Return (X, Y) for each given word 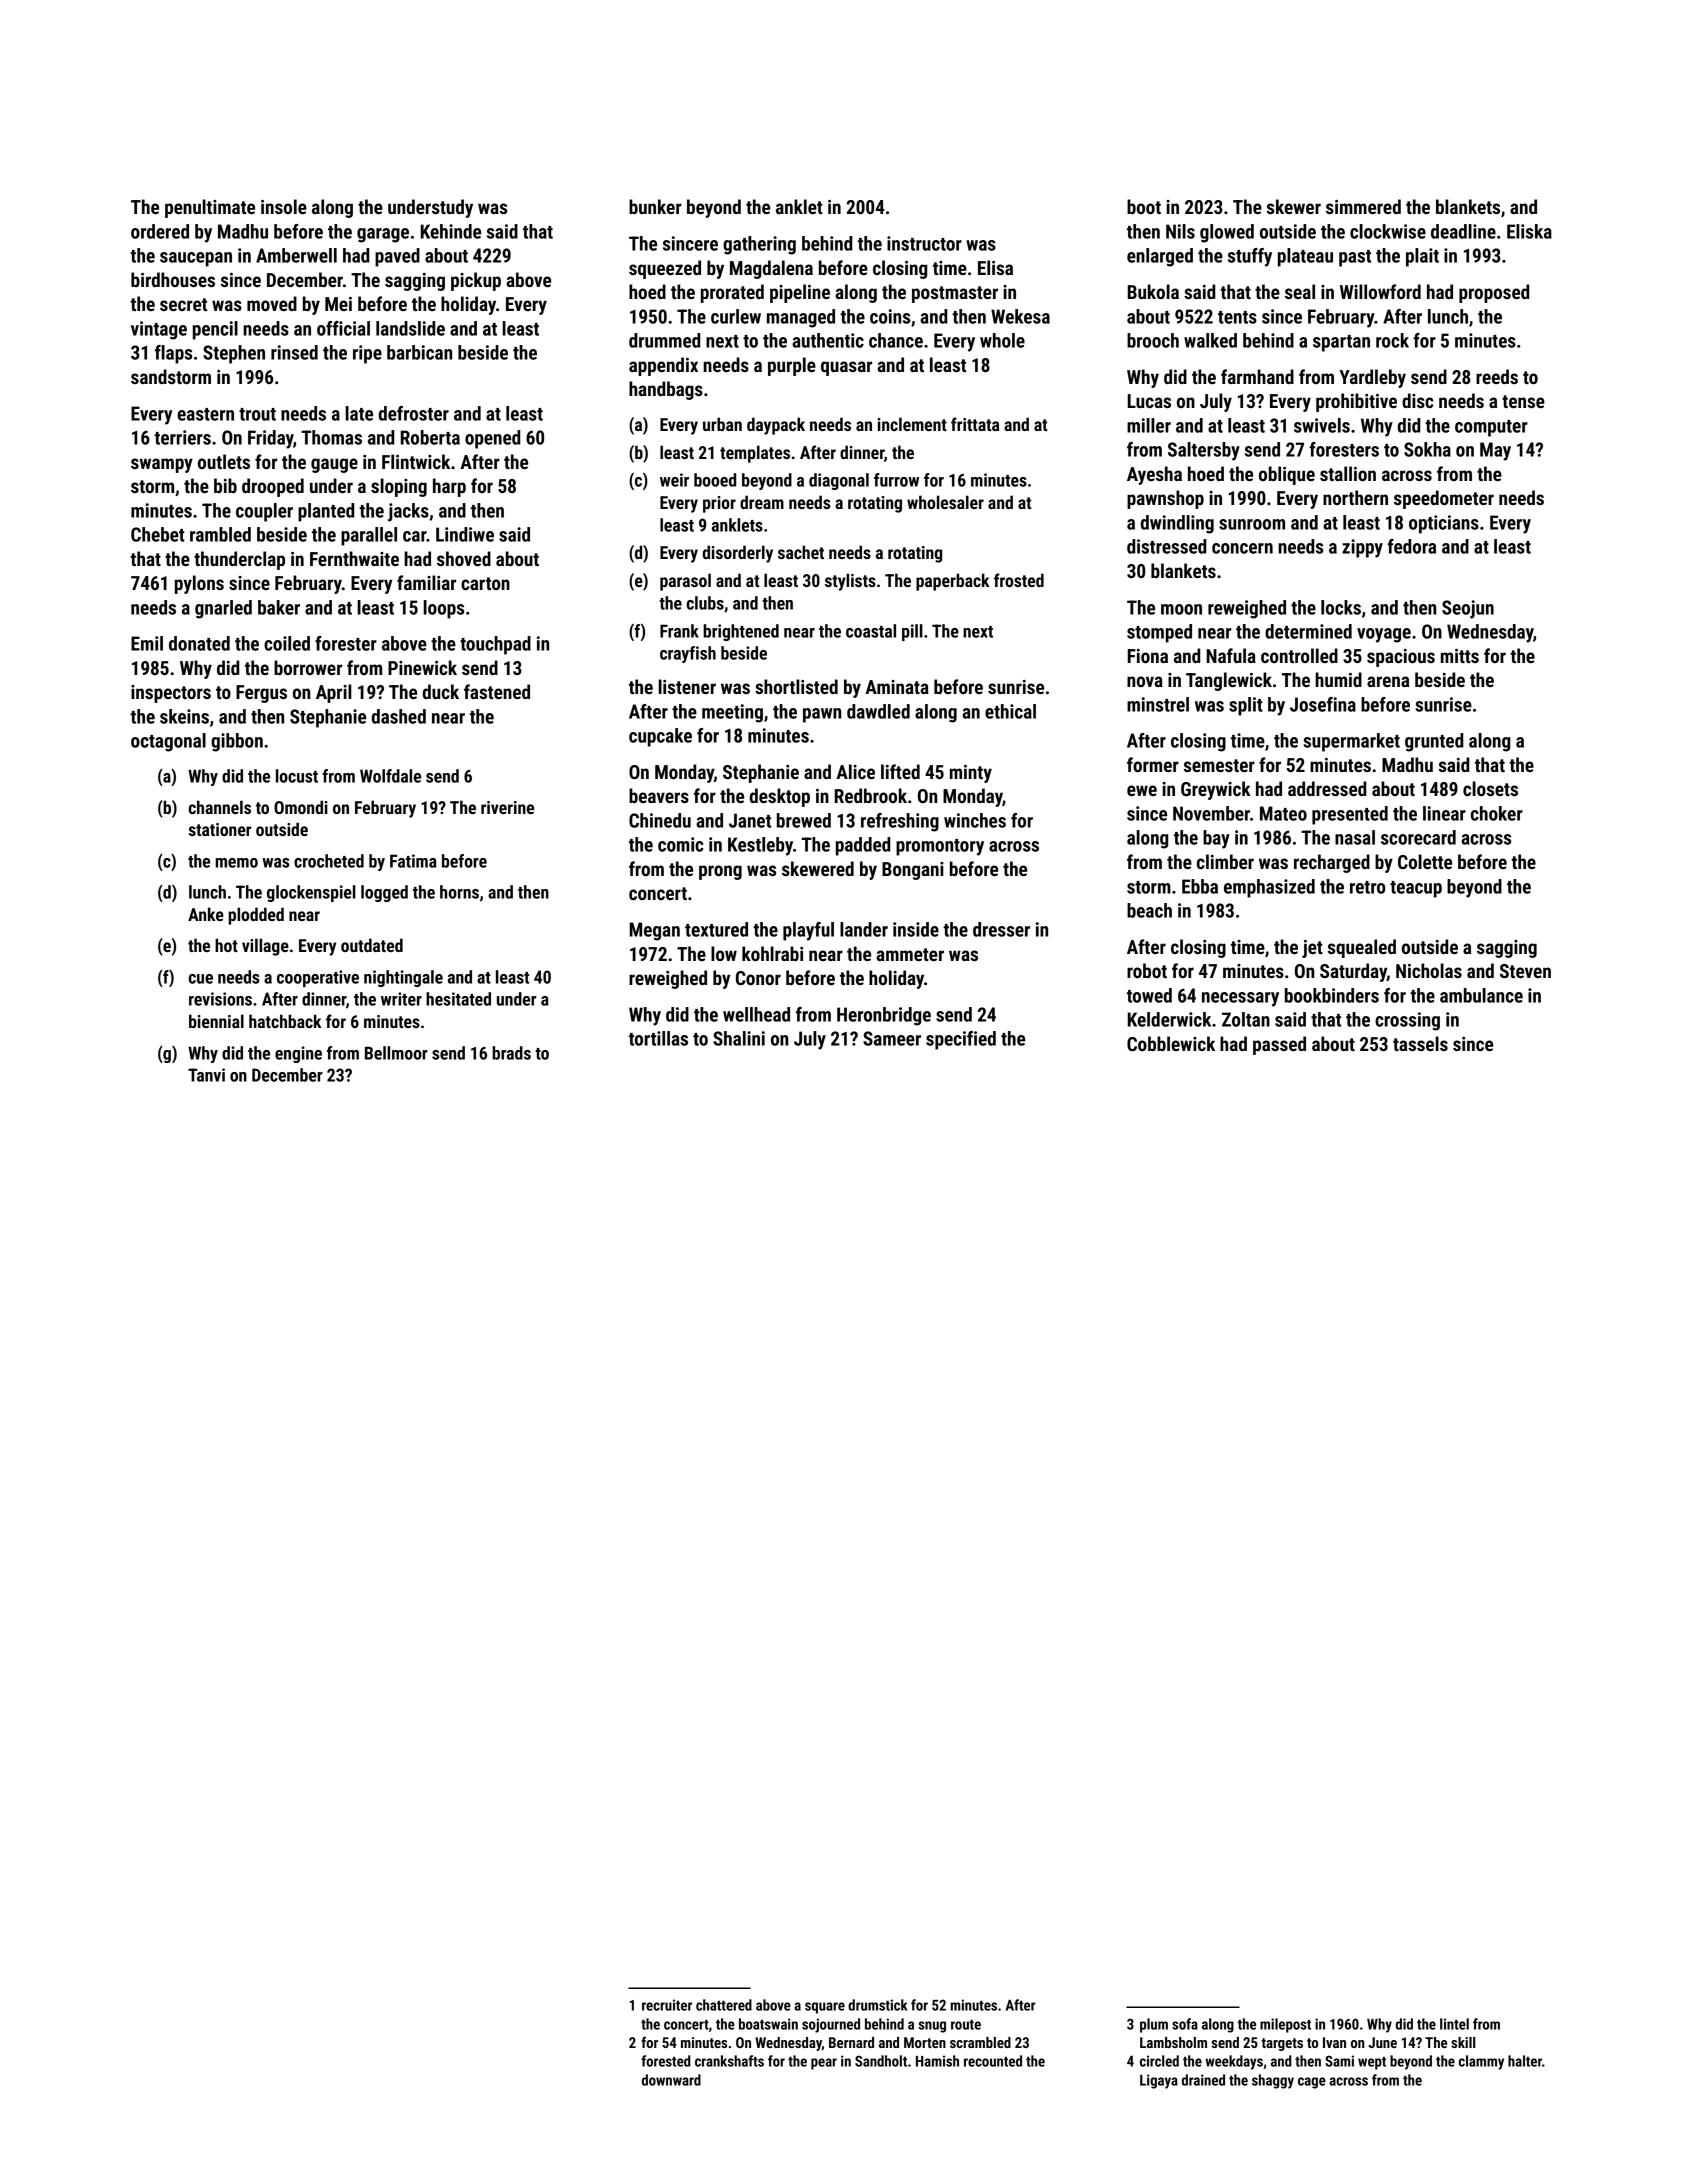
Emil (147, 643)
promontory (940, 847)
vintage (159, 330)
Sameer (892, 1038)
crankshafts (729, 2061)
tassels (1420, 1043)
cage (1312, 2083)
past (1355, 258)
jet (1312, 949)
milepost (1285, 2025)
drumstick (877, 2005)
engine (298, 1054)
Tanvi (206, 1075)
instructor (924, 243)
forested (666, 2061)
